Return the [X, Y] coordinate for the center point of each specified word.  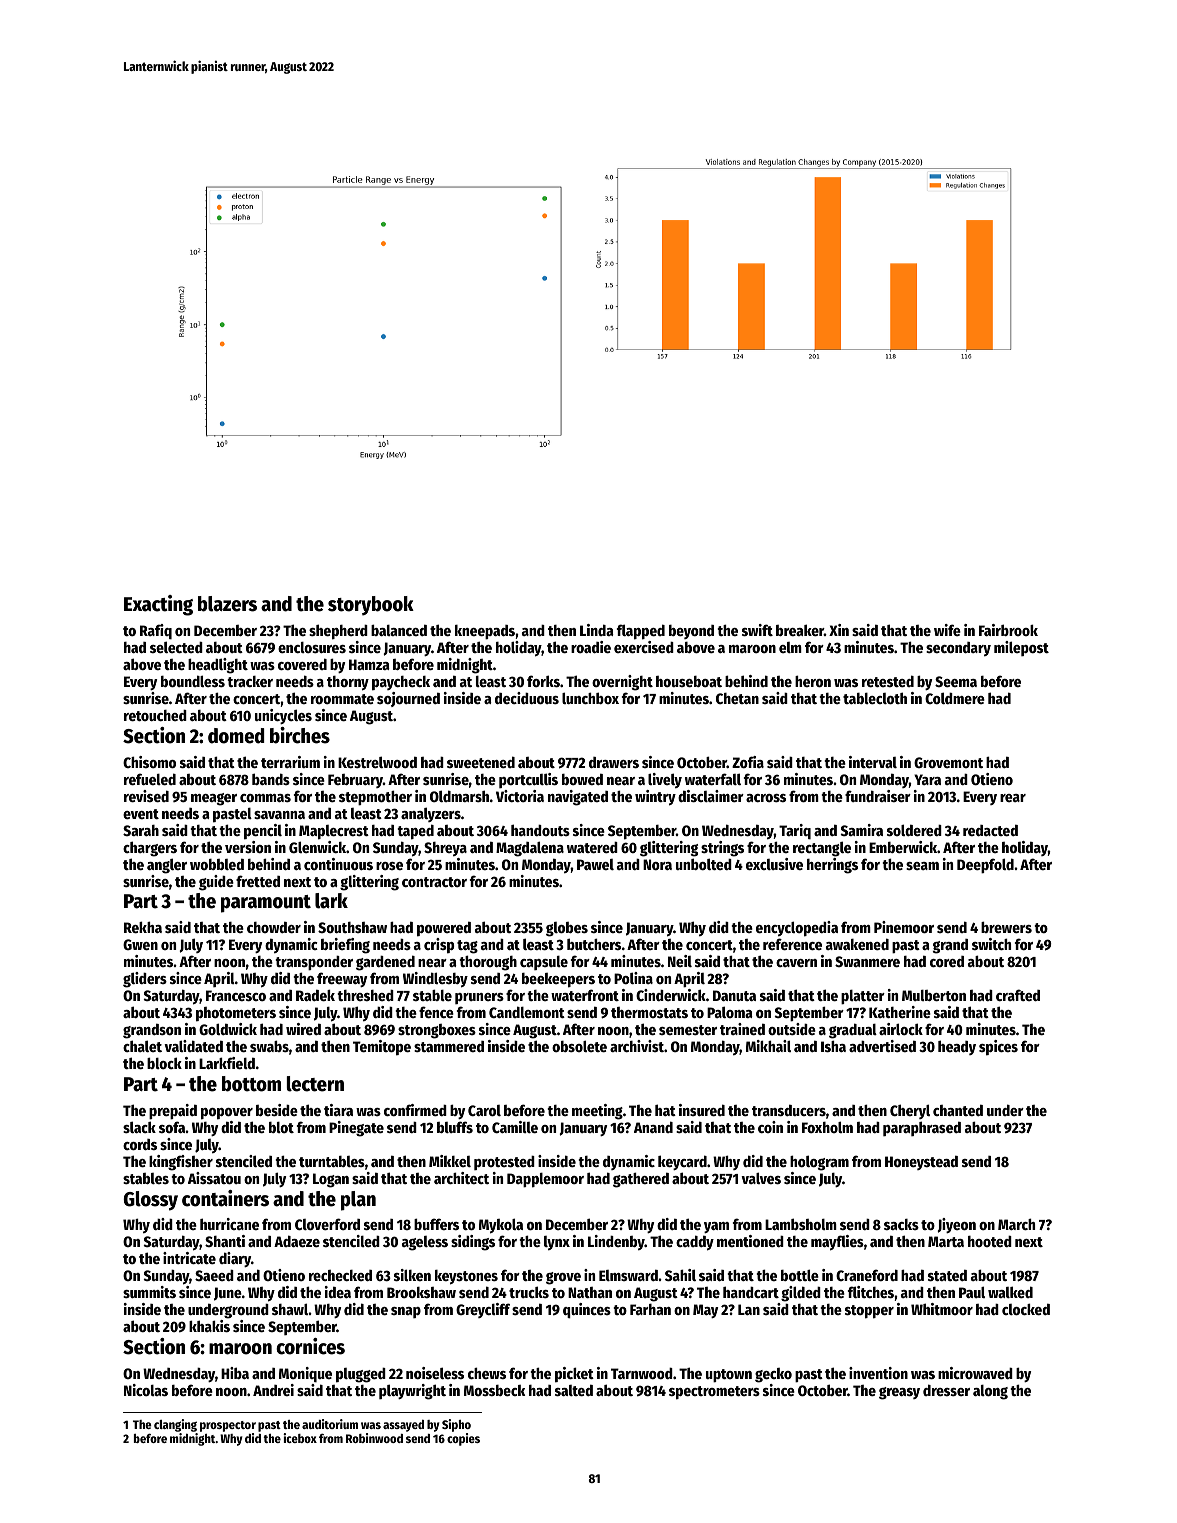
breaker [800, 630]
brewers [1006, 927]
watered [592, 847]
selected [176, 647]
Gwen [140, 944]
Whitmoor [942, 1309]
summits [149, 1292]
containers [225, 1198]
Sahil [680, 1275]
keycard [682, 1162]
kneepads [485, 632]
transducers [789, 1110]
